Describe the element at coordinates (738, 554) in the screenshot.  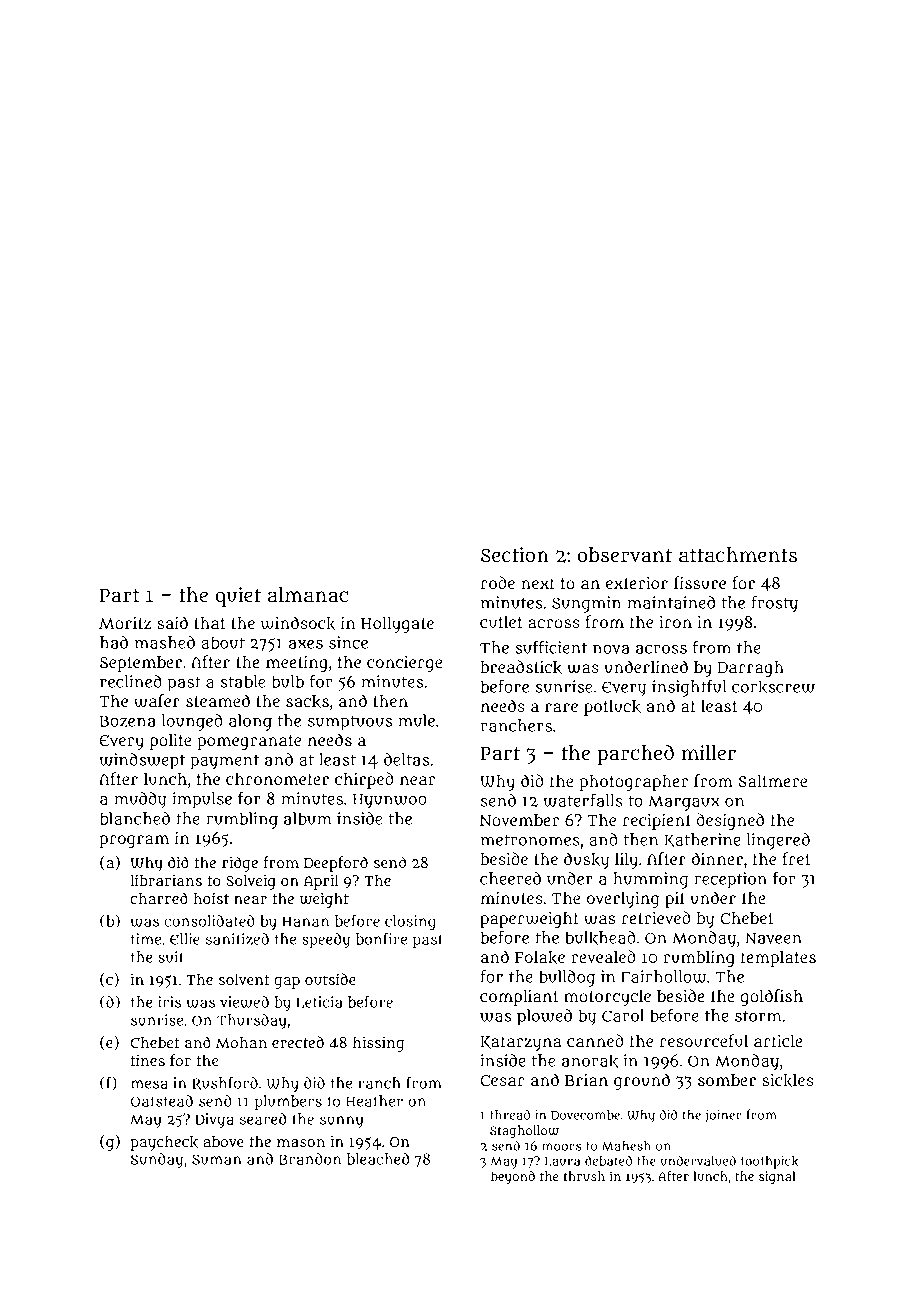
I see `attachments` at that location.
